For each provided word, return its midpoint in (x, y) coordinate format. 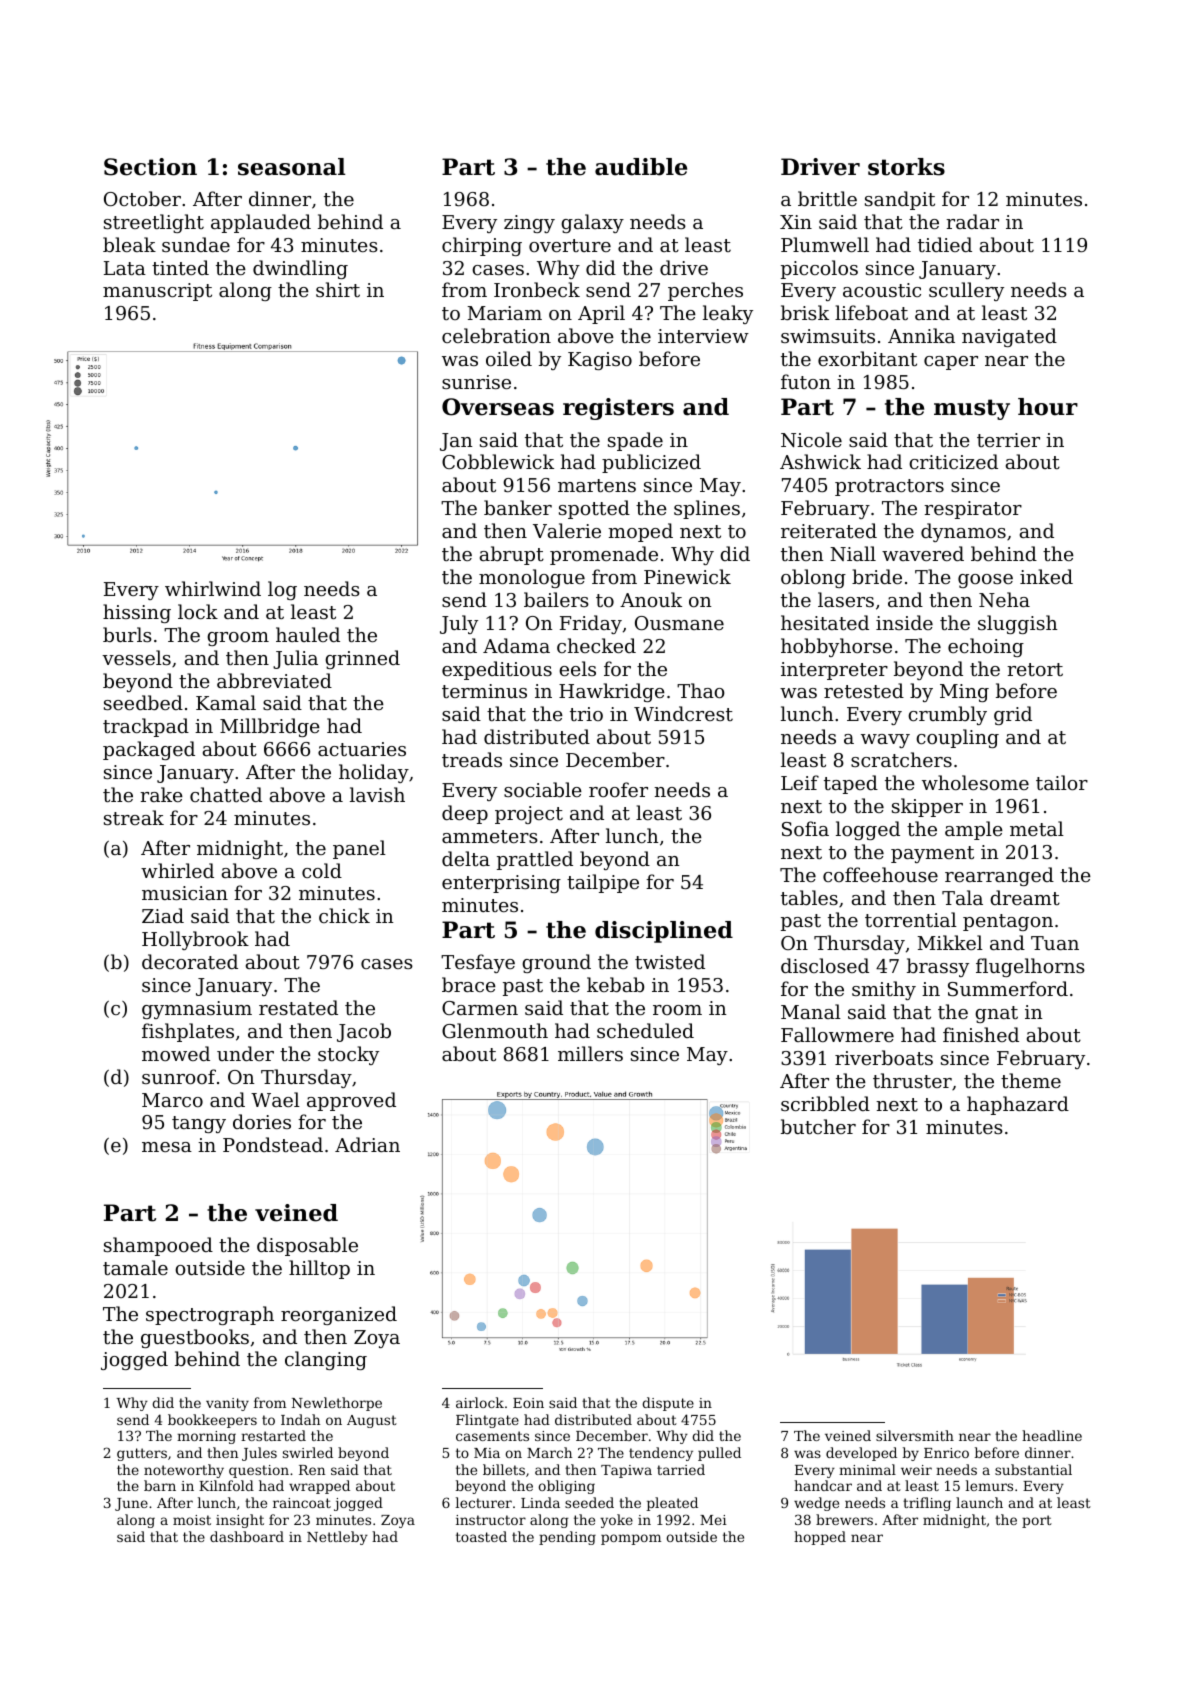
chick (344, 915)
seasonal (292, 167)
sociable (543, 789)
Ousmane (679, 623)
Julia (295, 659)
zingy (529, 224)
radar (972, 221)
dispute (668, 1404)
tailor (1062, 782)
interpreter (834, 671)
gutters (142, 1454)
